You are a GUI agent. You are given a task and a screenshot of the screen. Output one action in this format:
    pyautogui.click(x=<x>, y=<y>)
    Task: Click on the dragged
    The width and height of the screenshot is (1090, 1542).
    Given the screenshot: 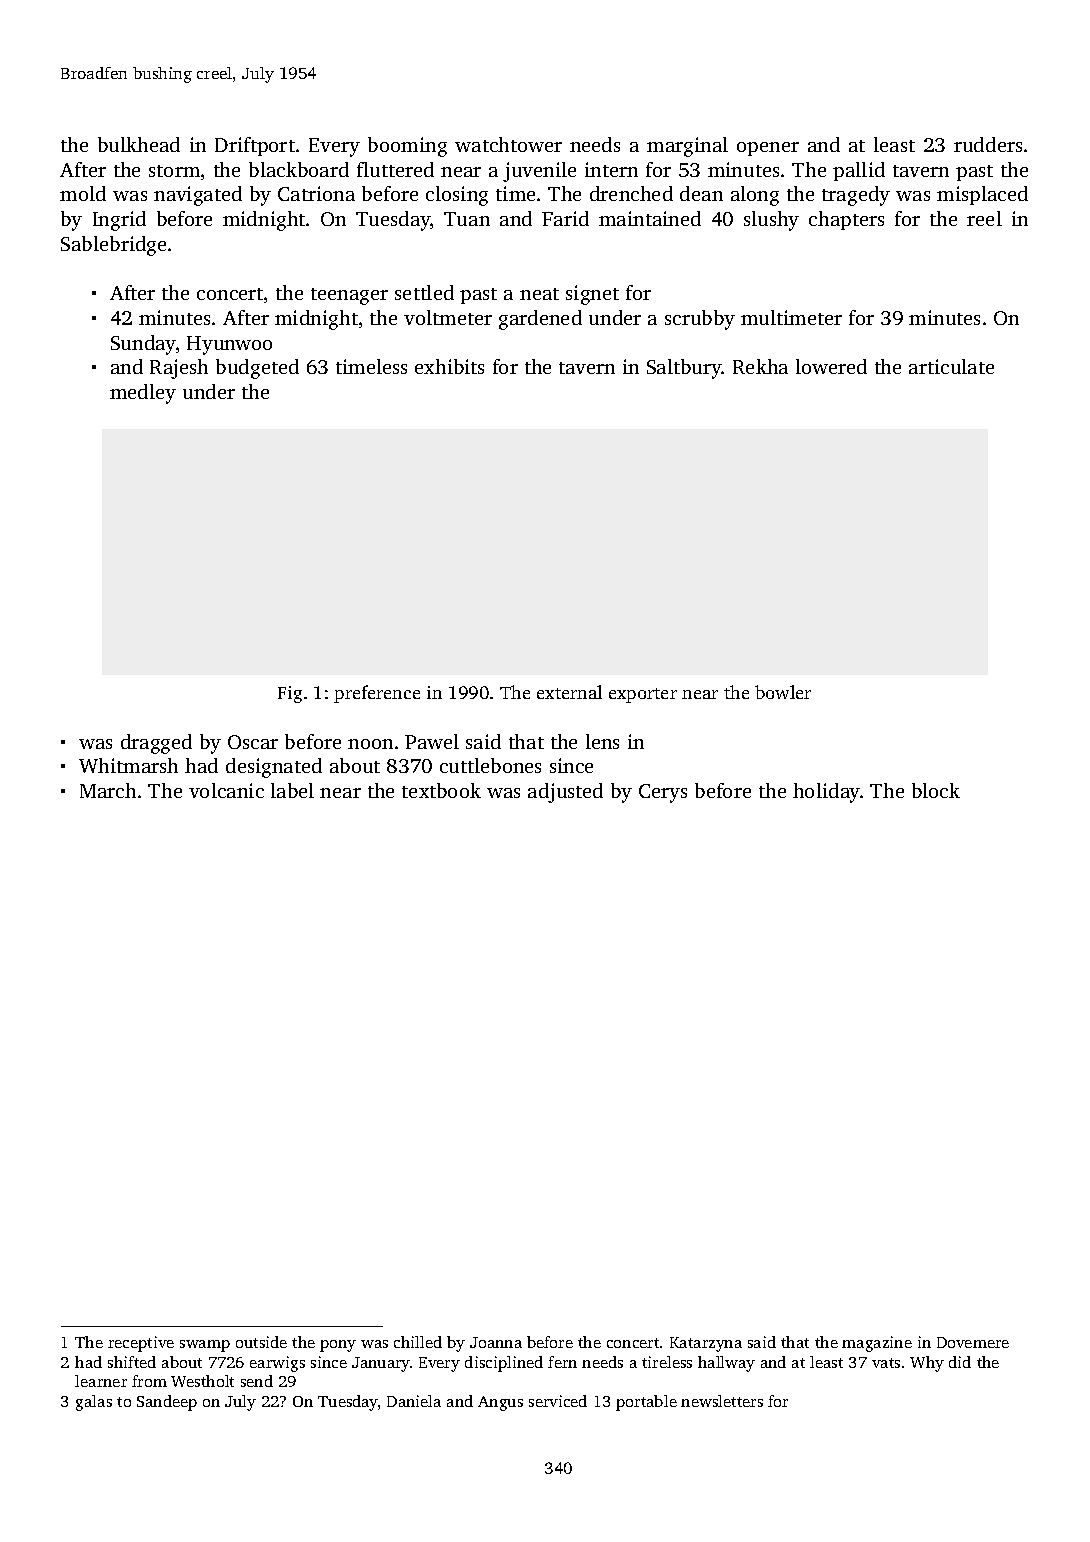 What is the action you would take?
    pyautogui.click(x=156, y=744)
